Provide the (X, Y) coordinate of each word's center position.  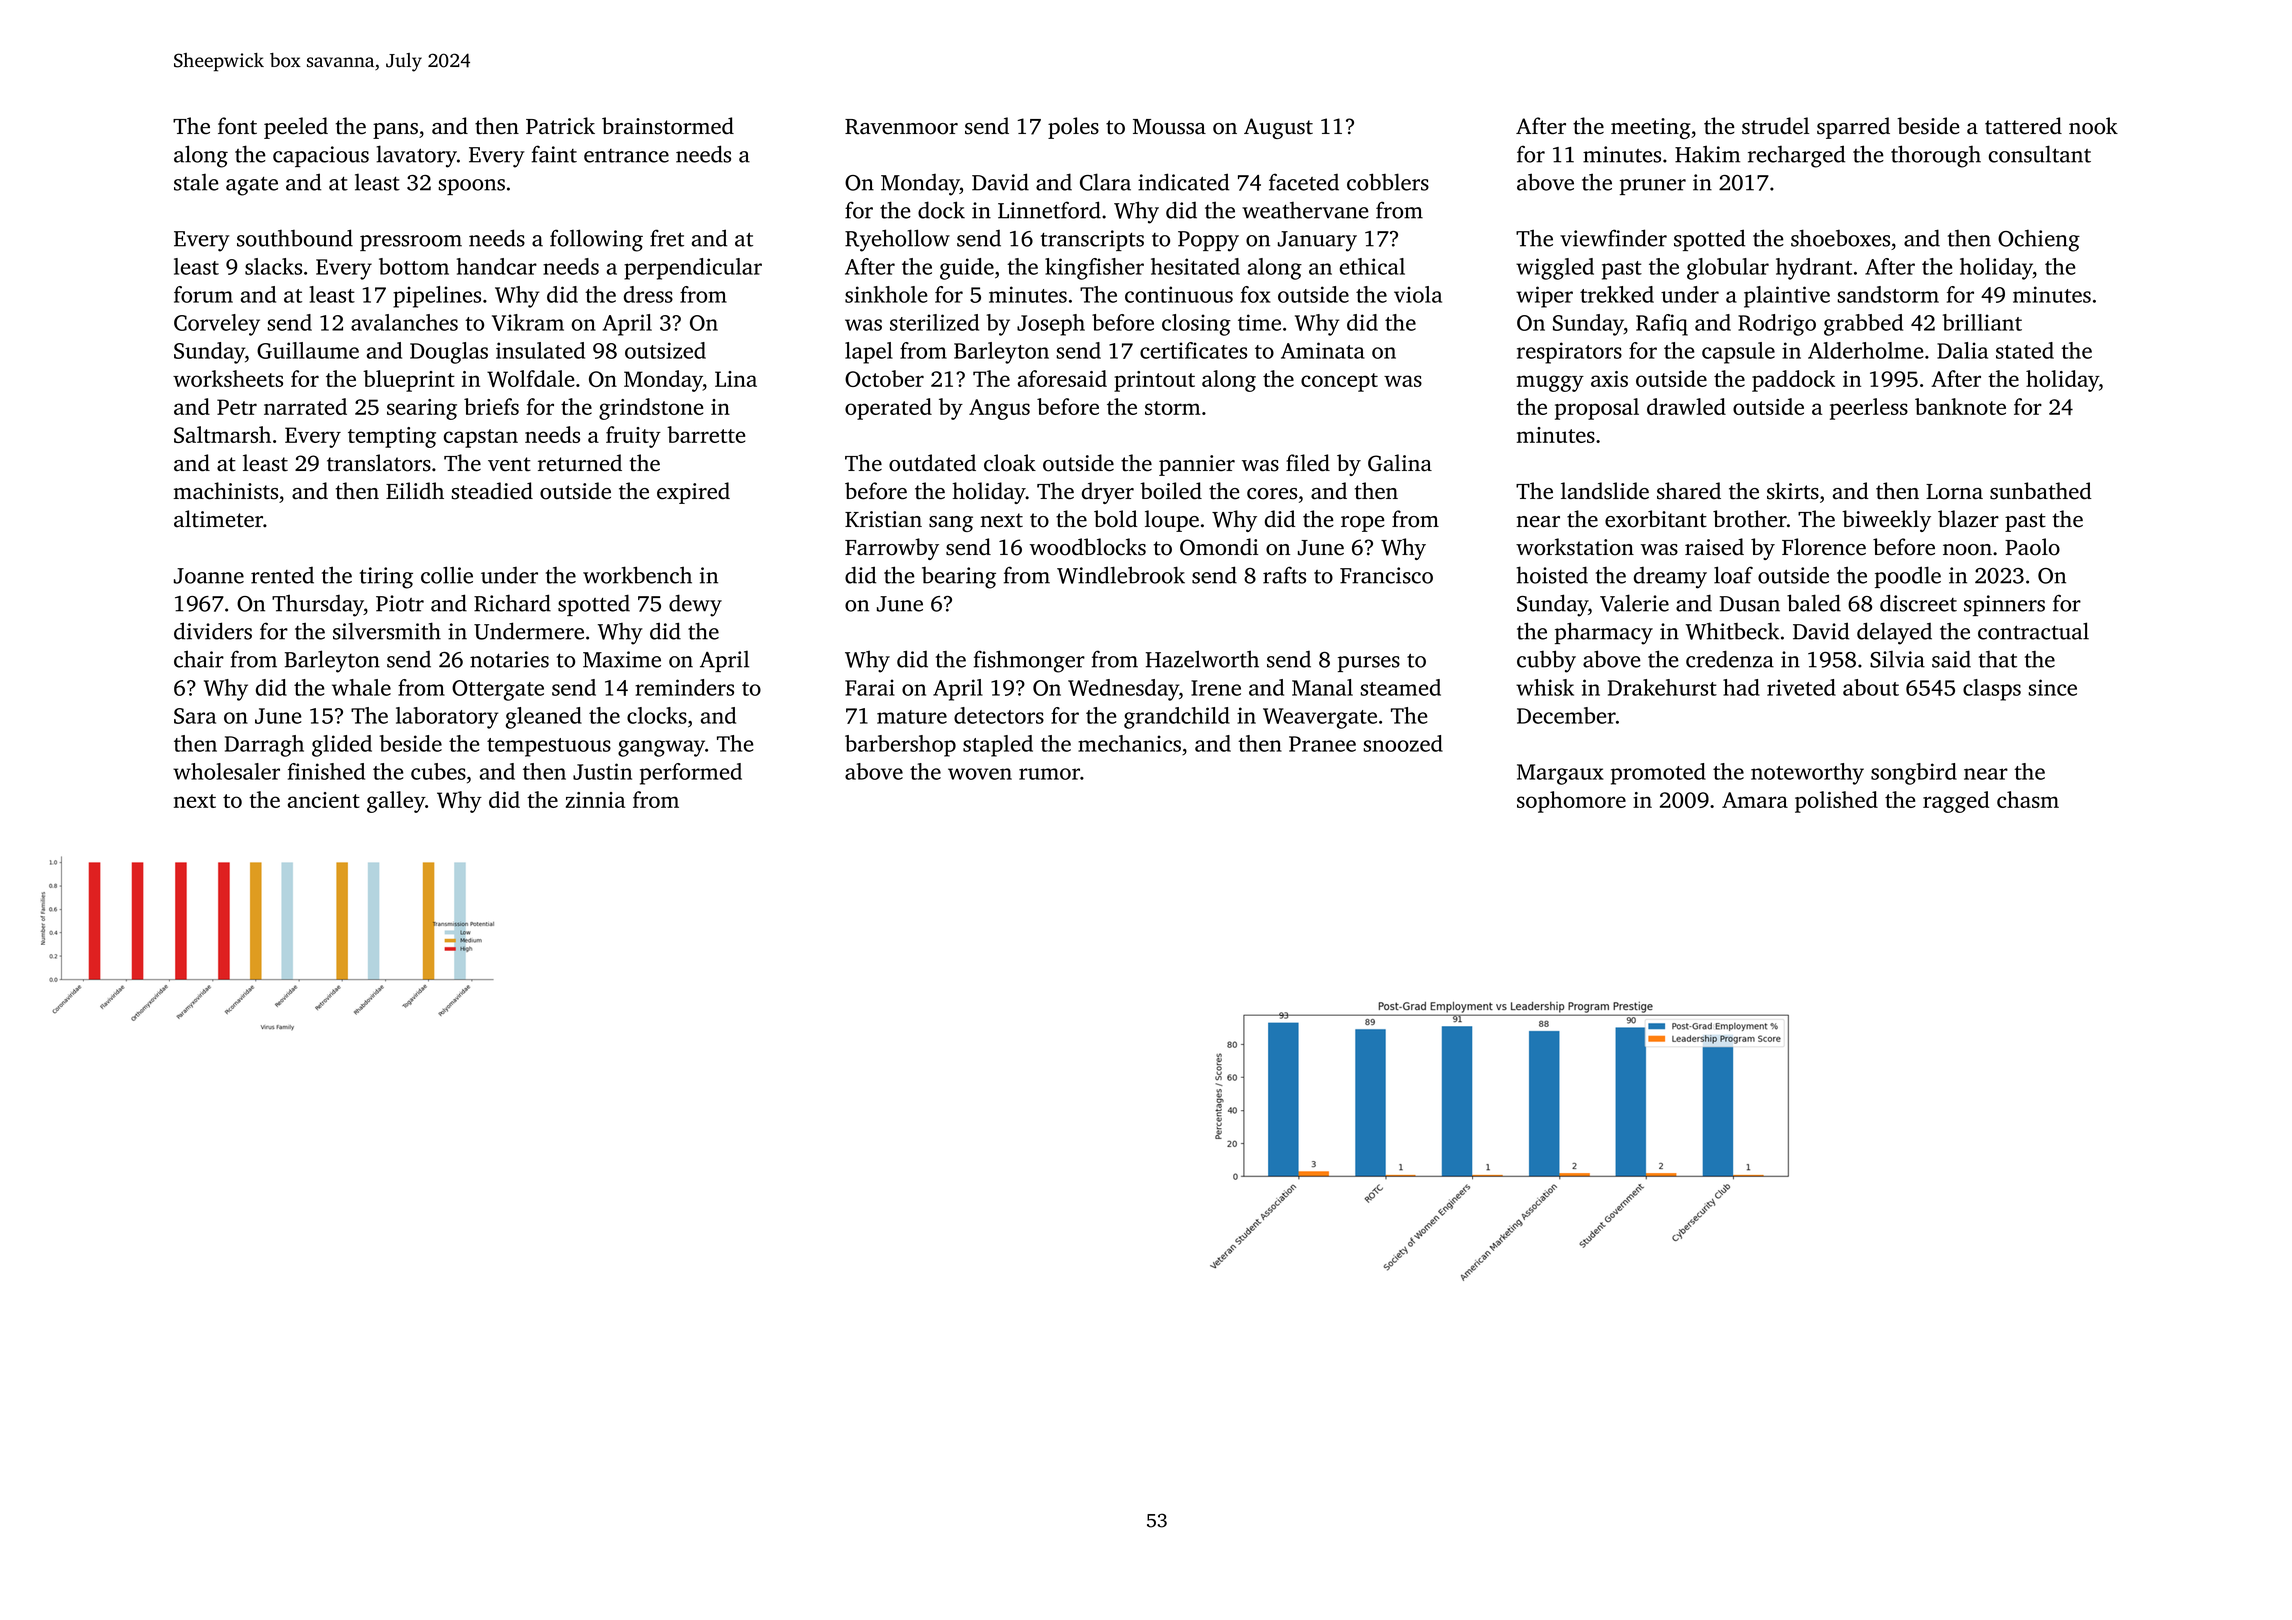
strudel (1775, 126)
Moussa (1169, 127)
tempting (392, 437)
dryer (1108, 493)
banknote (1960, 406)
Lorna (1954, 492)
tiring (386, 578)
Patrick (560, 126)
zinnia (595, 800)
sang (951, 524)
